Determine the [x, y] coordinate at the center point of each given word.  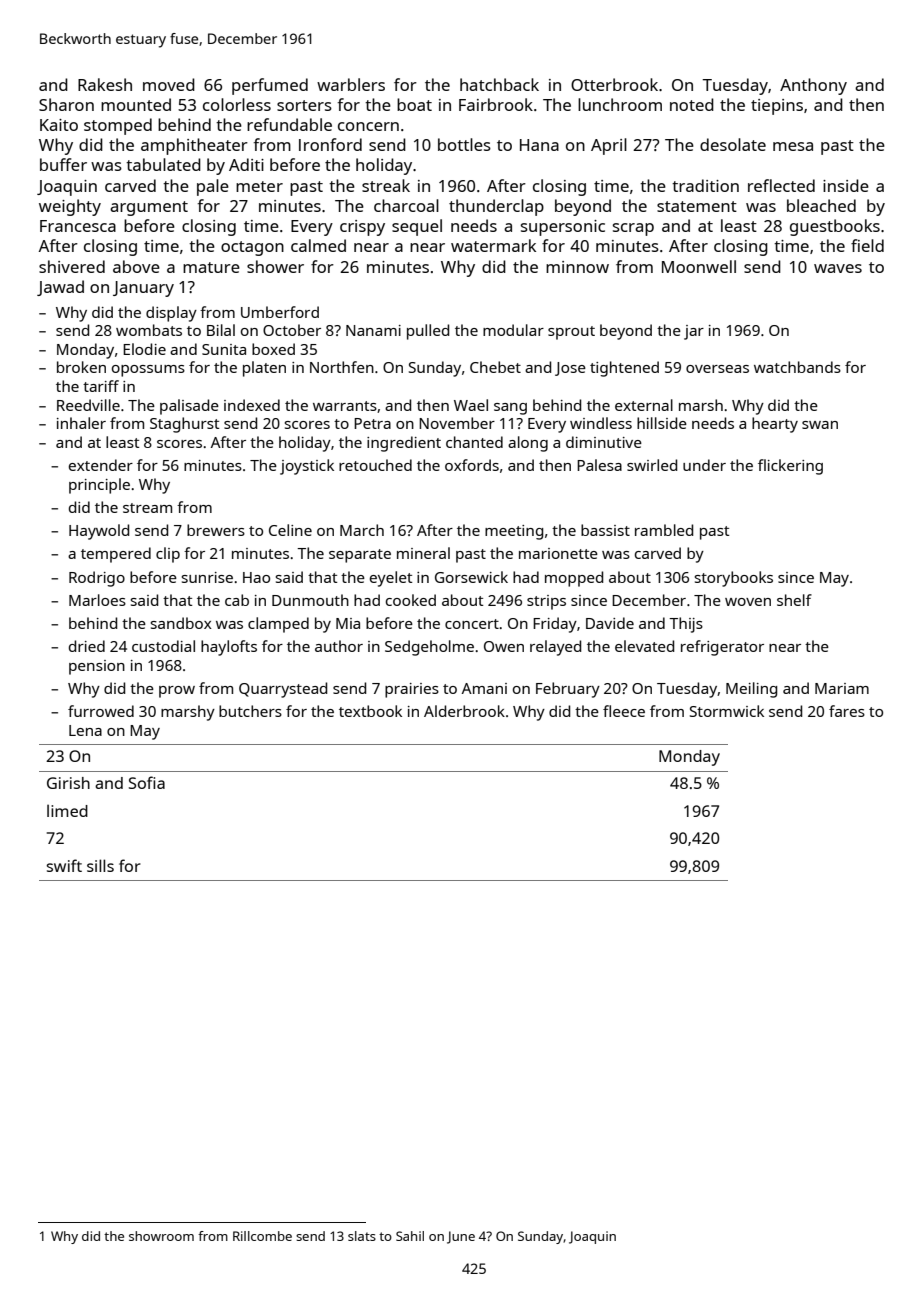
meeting [514, 532]
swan [820, 425]
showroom [161, 1236]
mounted [136, 104]
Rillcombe [262, 1236]
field [867, 245]
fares [847, 711]
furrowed [101, 711]
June [461, 1237]
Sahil [410, 1236]
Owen [504, 646]
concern [368, 126]
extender [101, 465]
